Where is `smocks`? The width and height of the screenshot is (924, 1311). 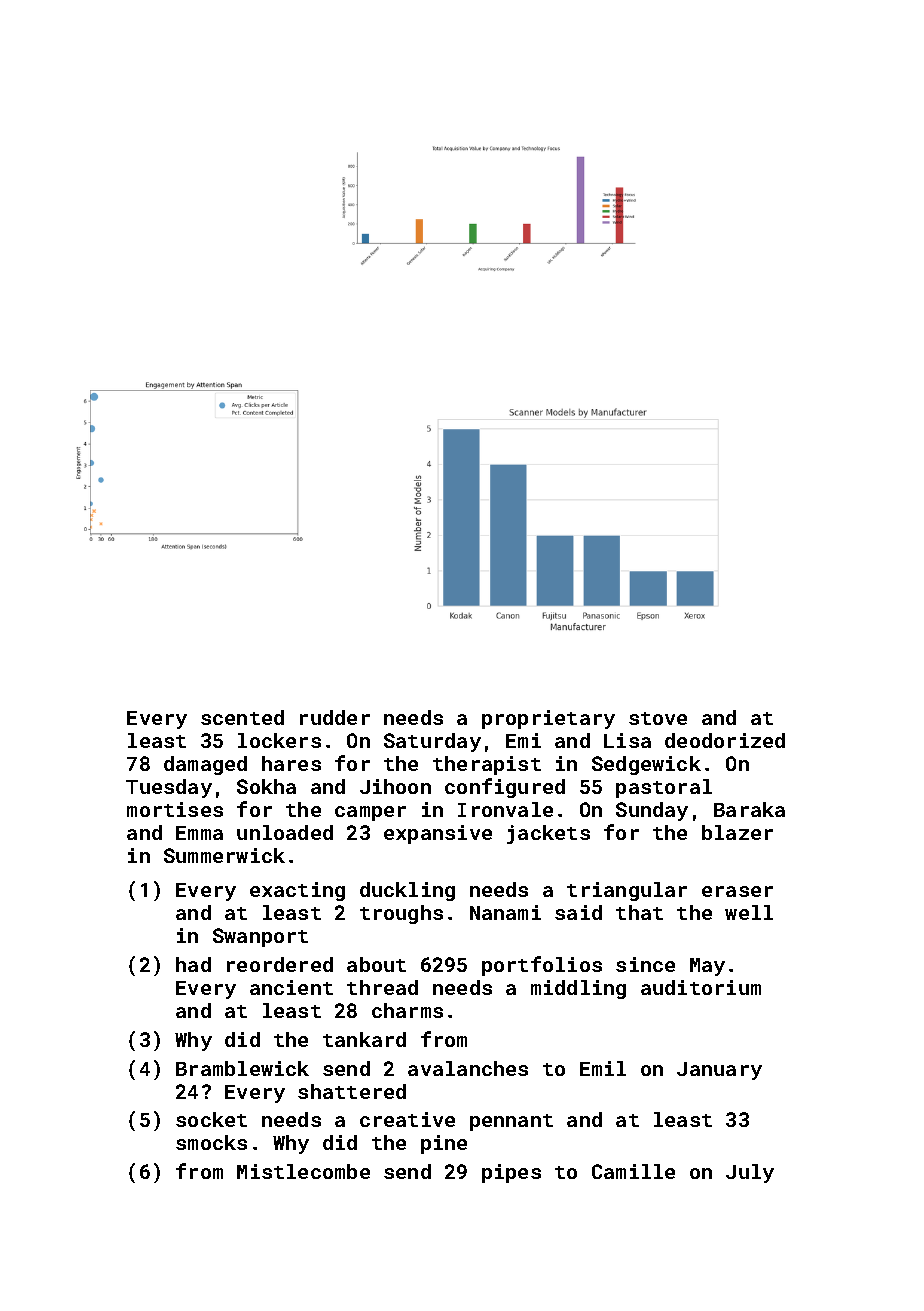
smocks is located at coordinates (211, 1142).
